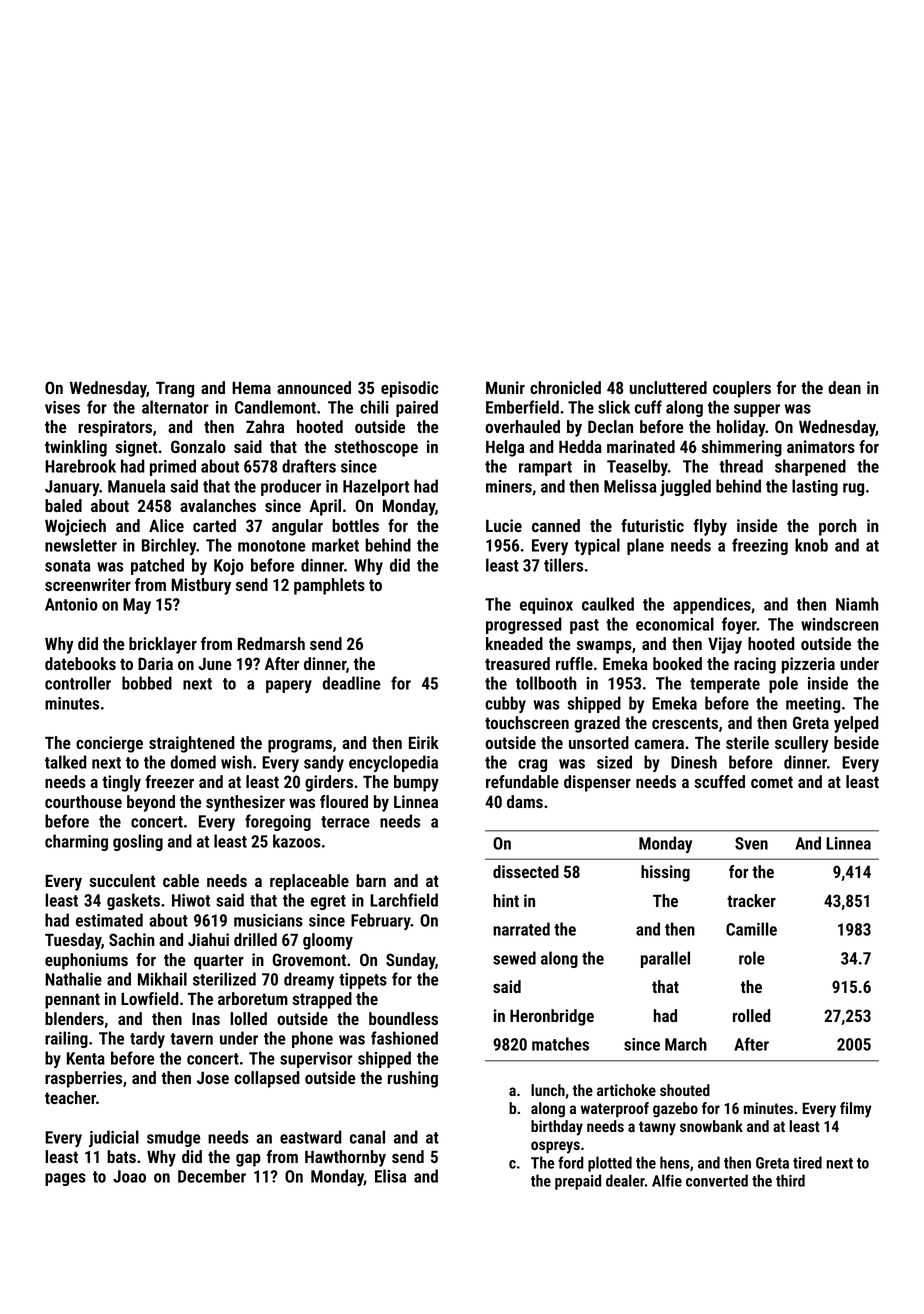  What do you see at coordinates (151, 803) in the screenshot?
I see `beyond` at bounding box center [151, 803].
